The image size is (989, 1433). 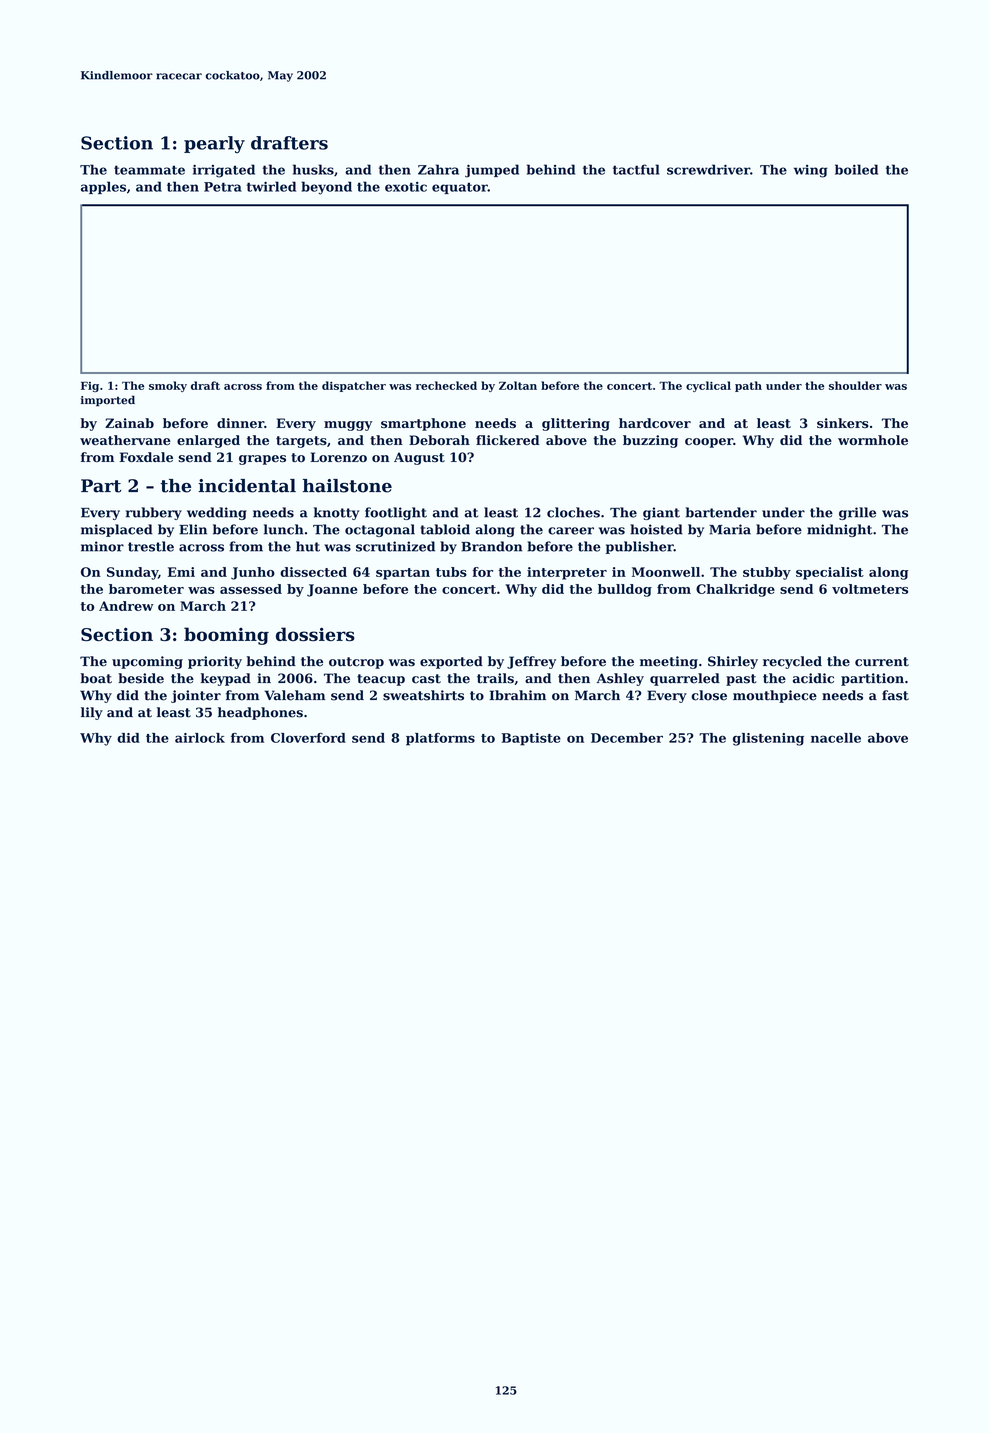 What do you see at coordinates (92, 713) in the page?
I see `lily` at bounding box center [92, 713].
